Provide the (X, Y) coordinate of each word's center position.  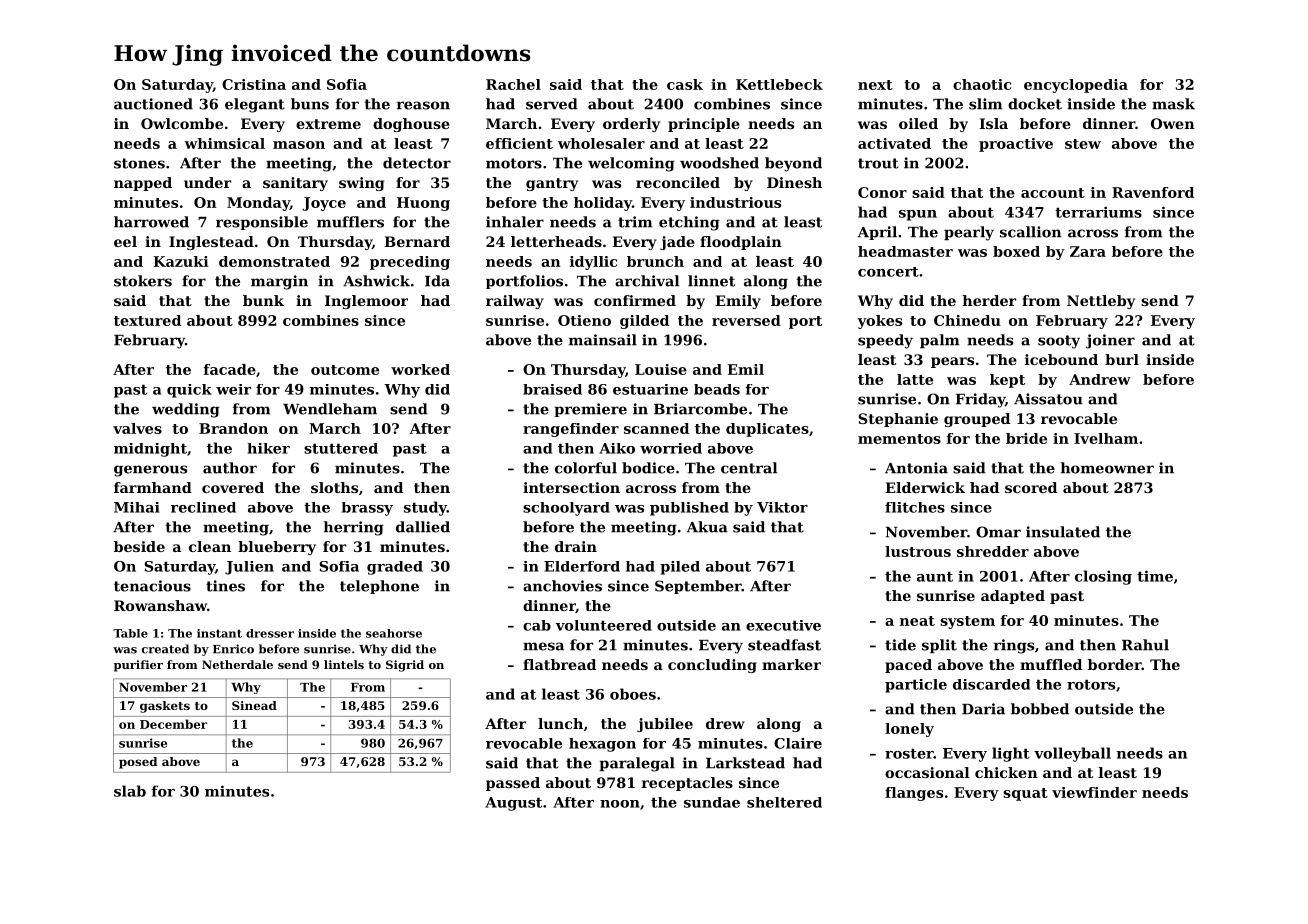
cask (685, 84)
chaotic (982, 84)
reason (423, 105)
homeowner (1107, 468)
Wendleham (330, 409)
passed (513, 784)
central (749, 468)
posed (138, 763)
